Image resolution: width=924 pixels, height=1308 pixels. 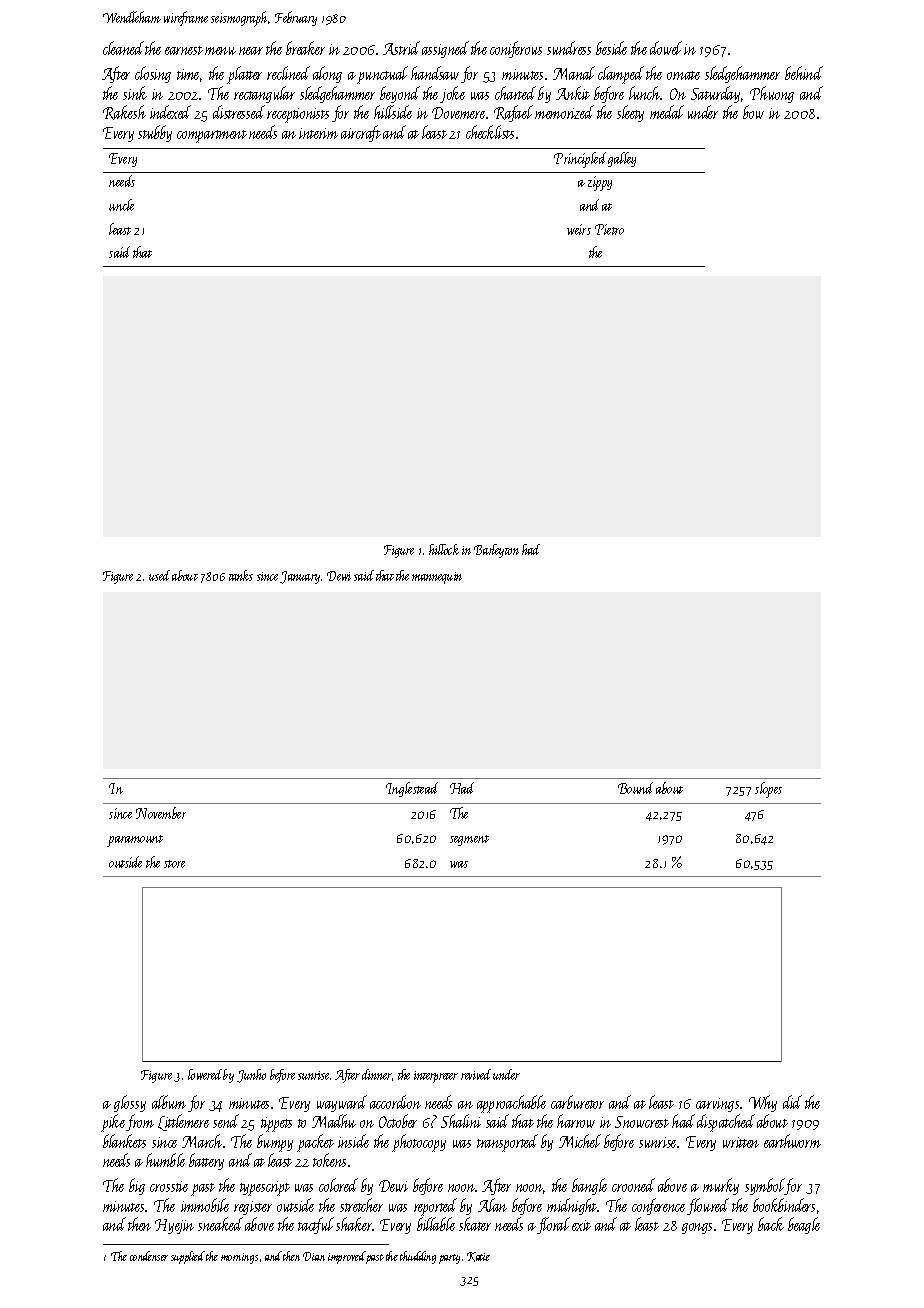 I want to click on used, so click(x=159, y=575).
